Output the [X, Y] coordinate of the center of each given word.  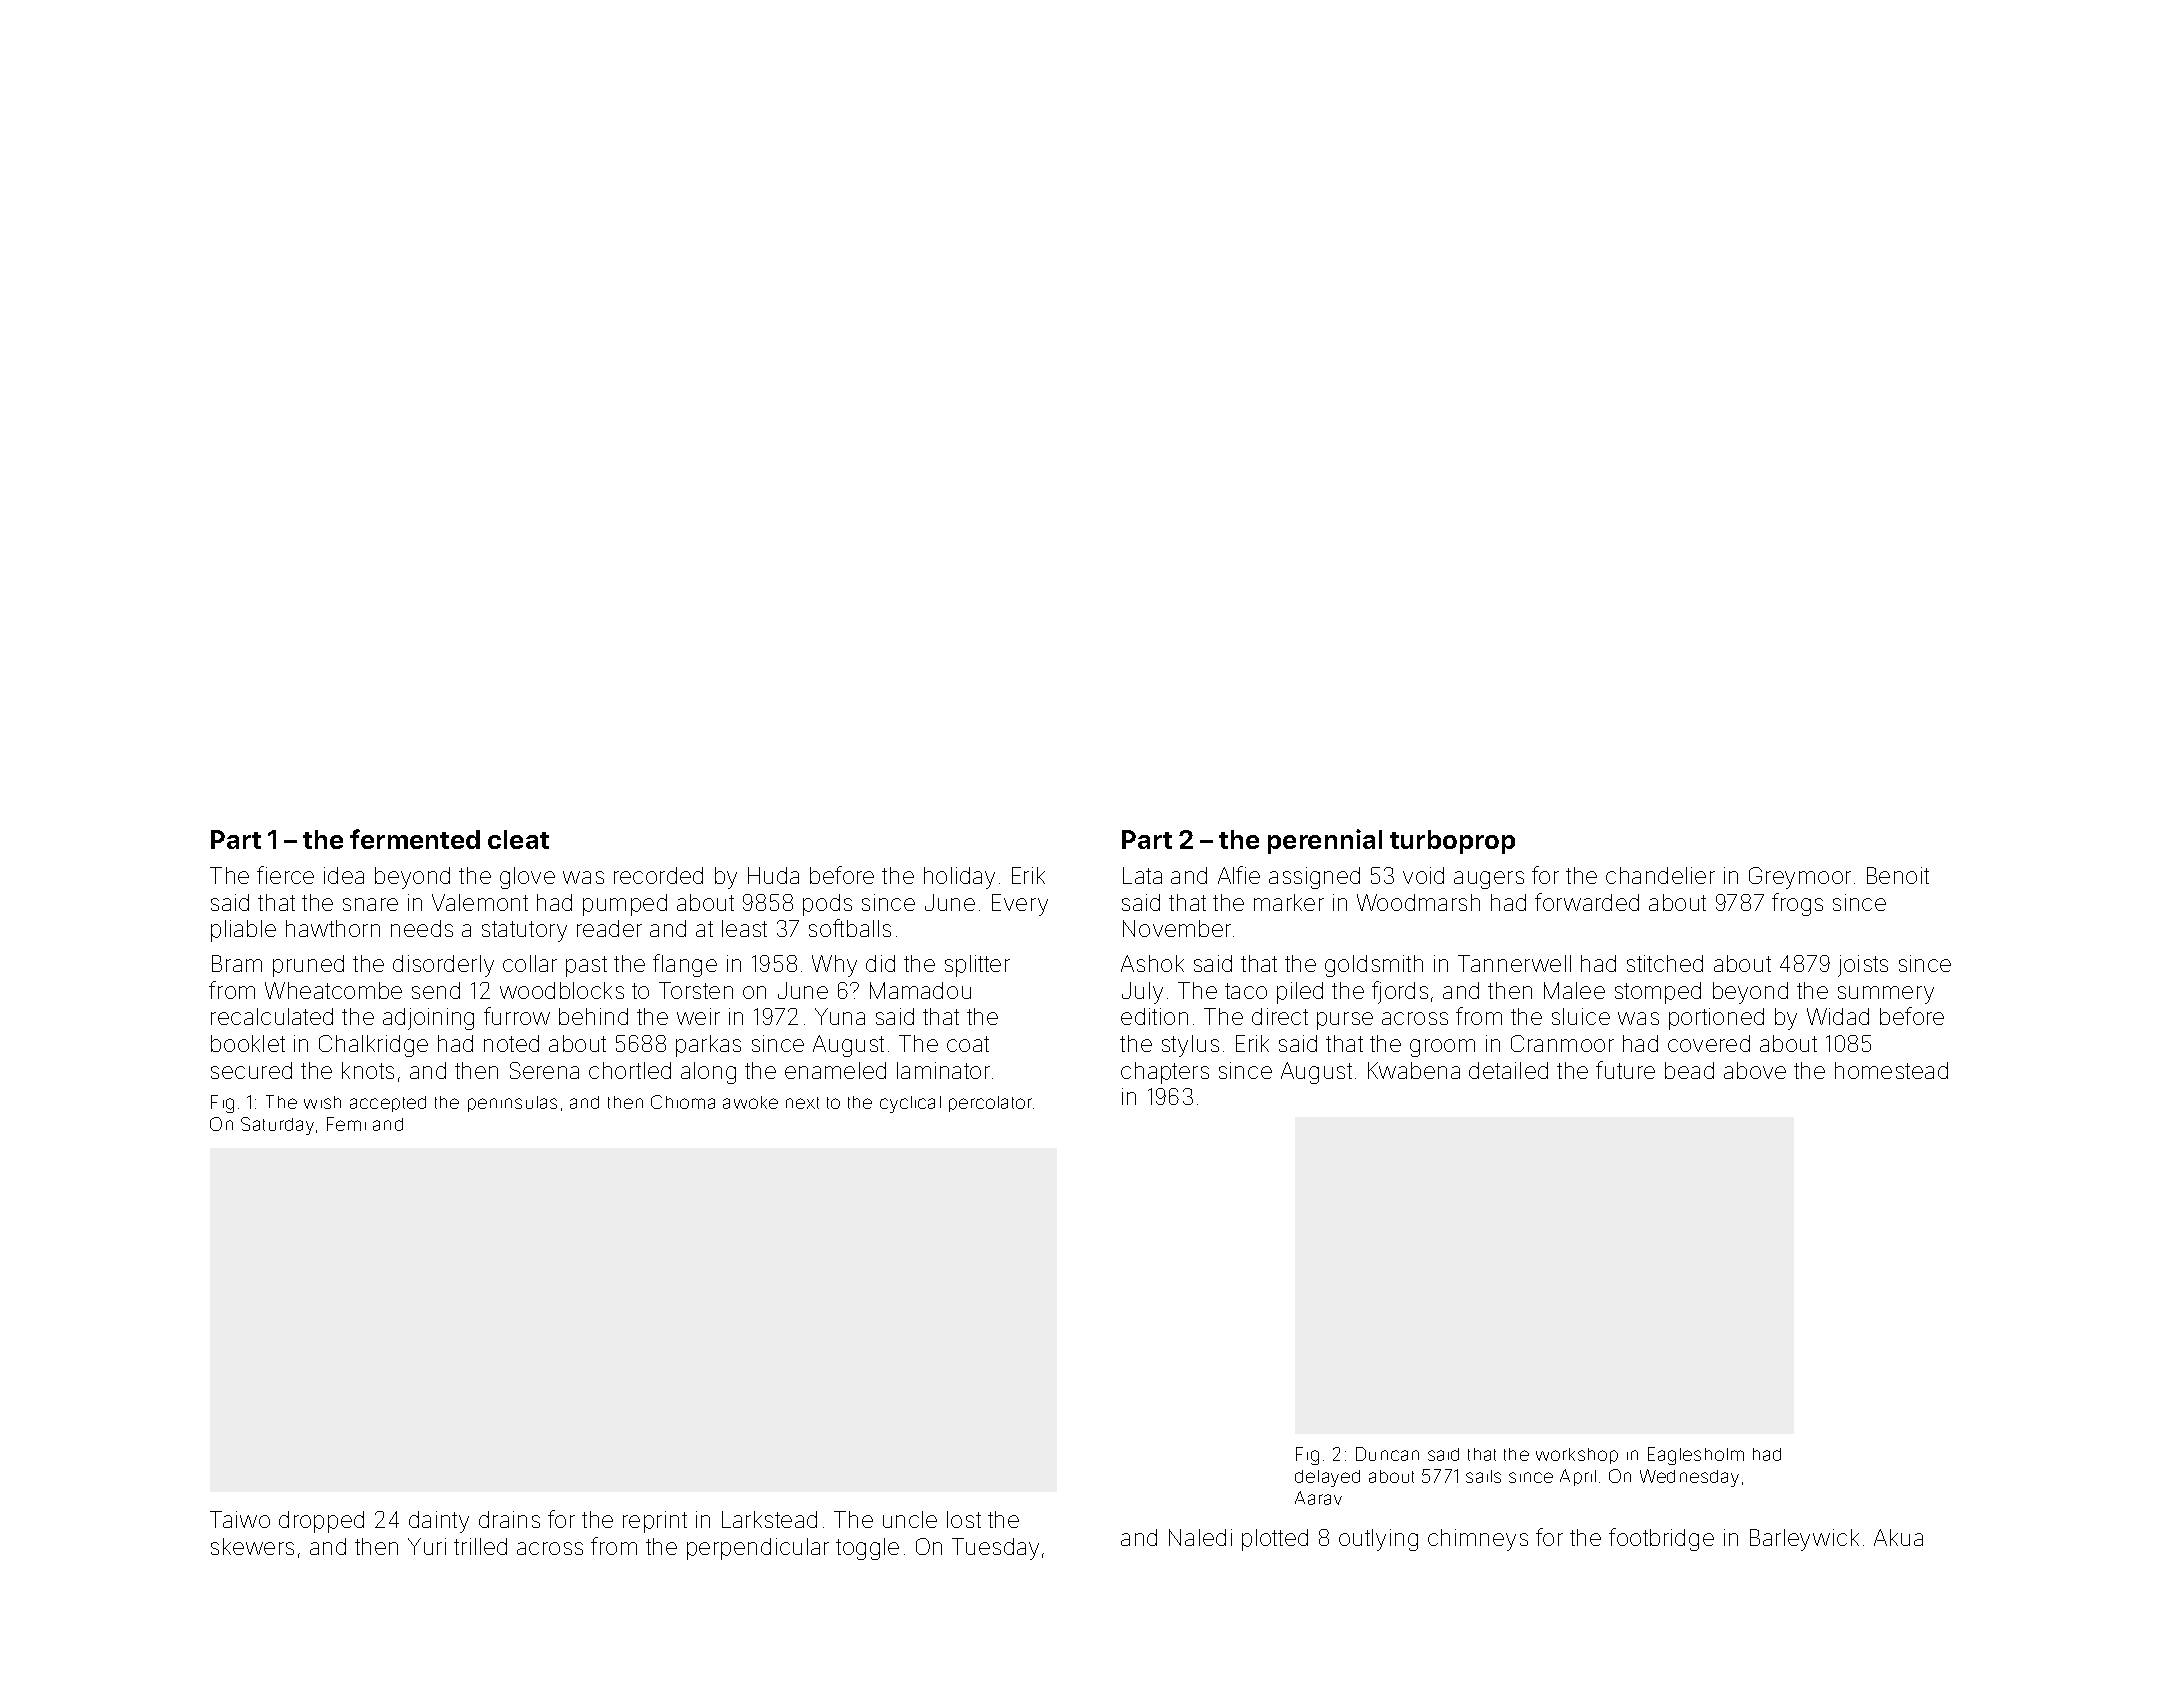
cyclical [910, 1104]
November [1177, 928]
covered [1709, 1043]
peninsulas [512, 1104]
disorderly [443, 966]
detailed [1508, 1070]
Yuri [427, 1546]
